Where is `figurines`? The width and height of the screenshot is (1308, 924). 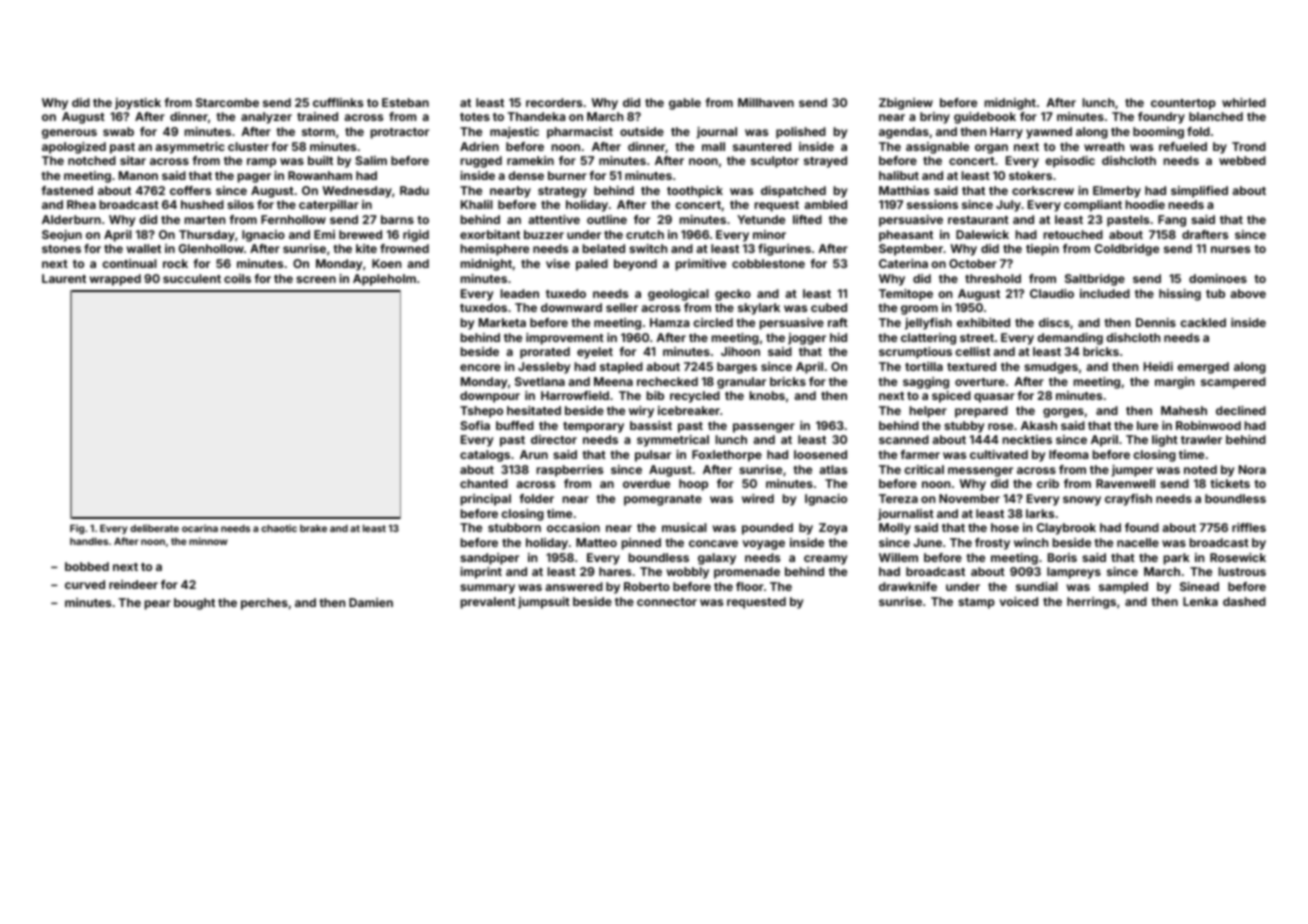 figurines is located at coordinates (784, 250).
